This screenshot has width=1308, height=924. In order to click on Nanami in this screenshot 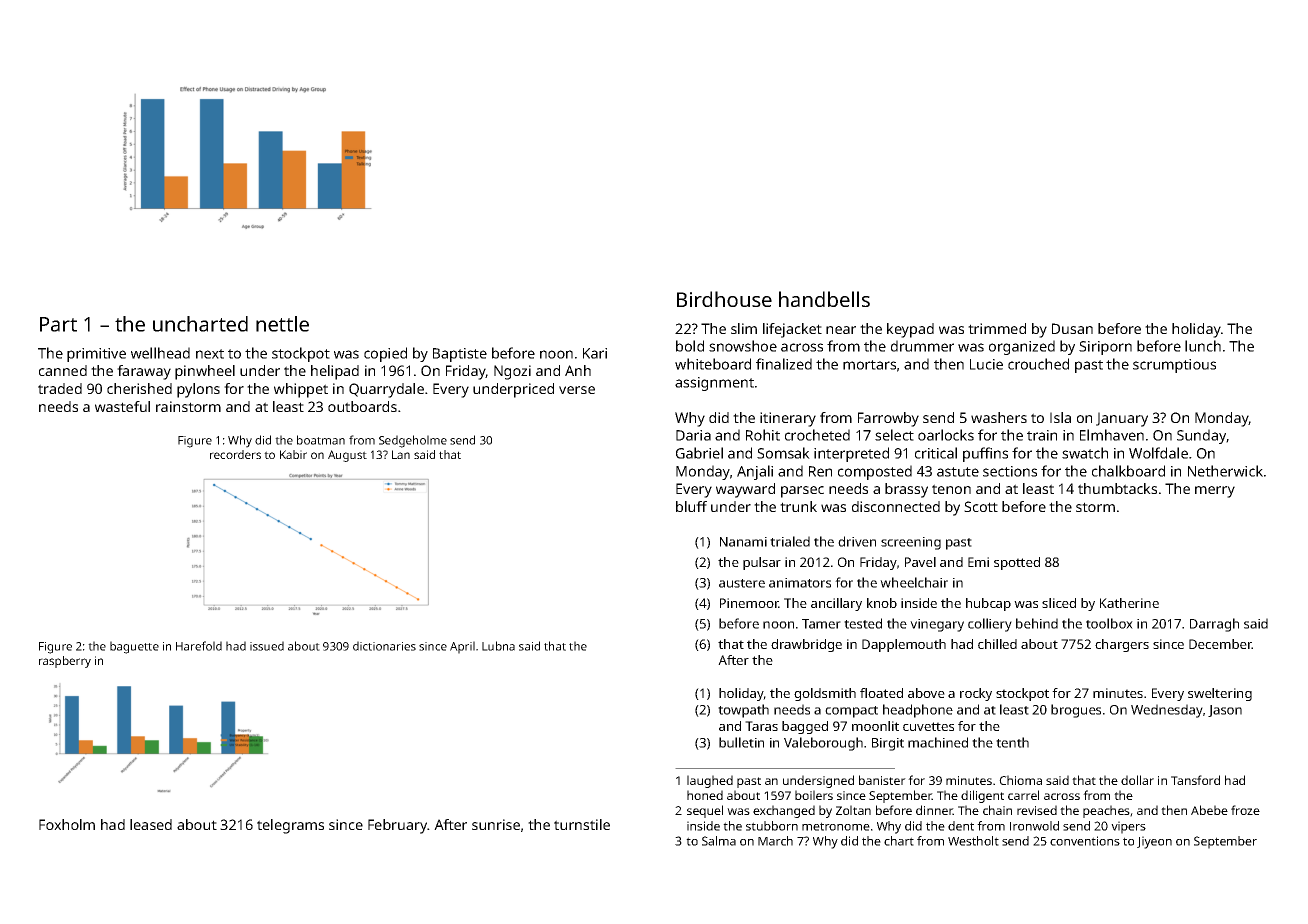, I will do `click(743, 542)`.
